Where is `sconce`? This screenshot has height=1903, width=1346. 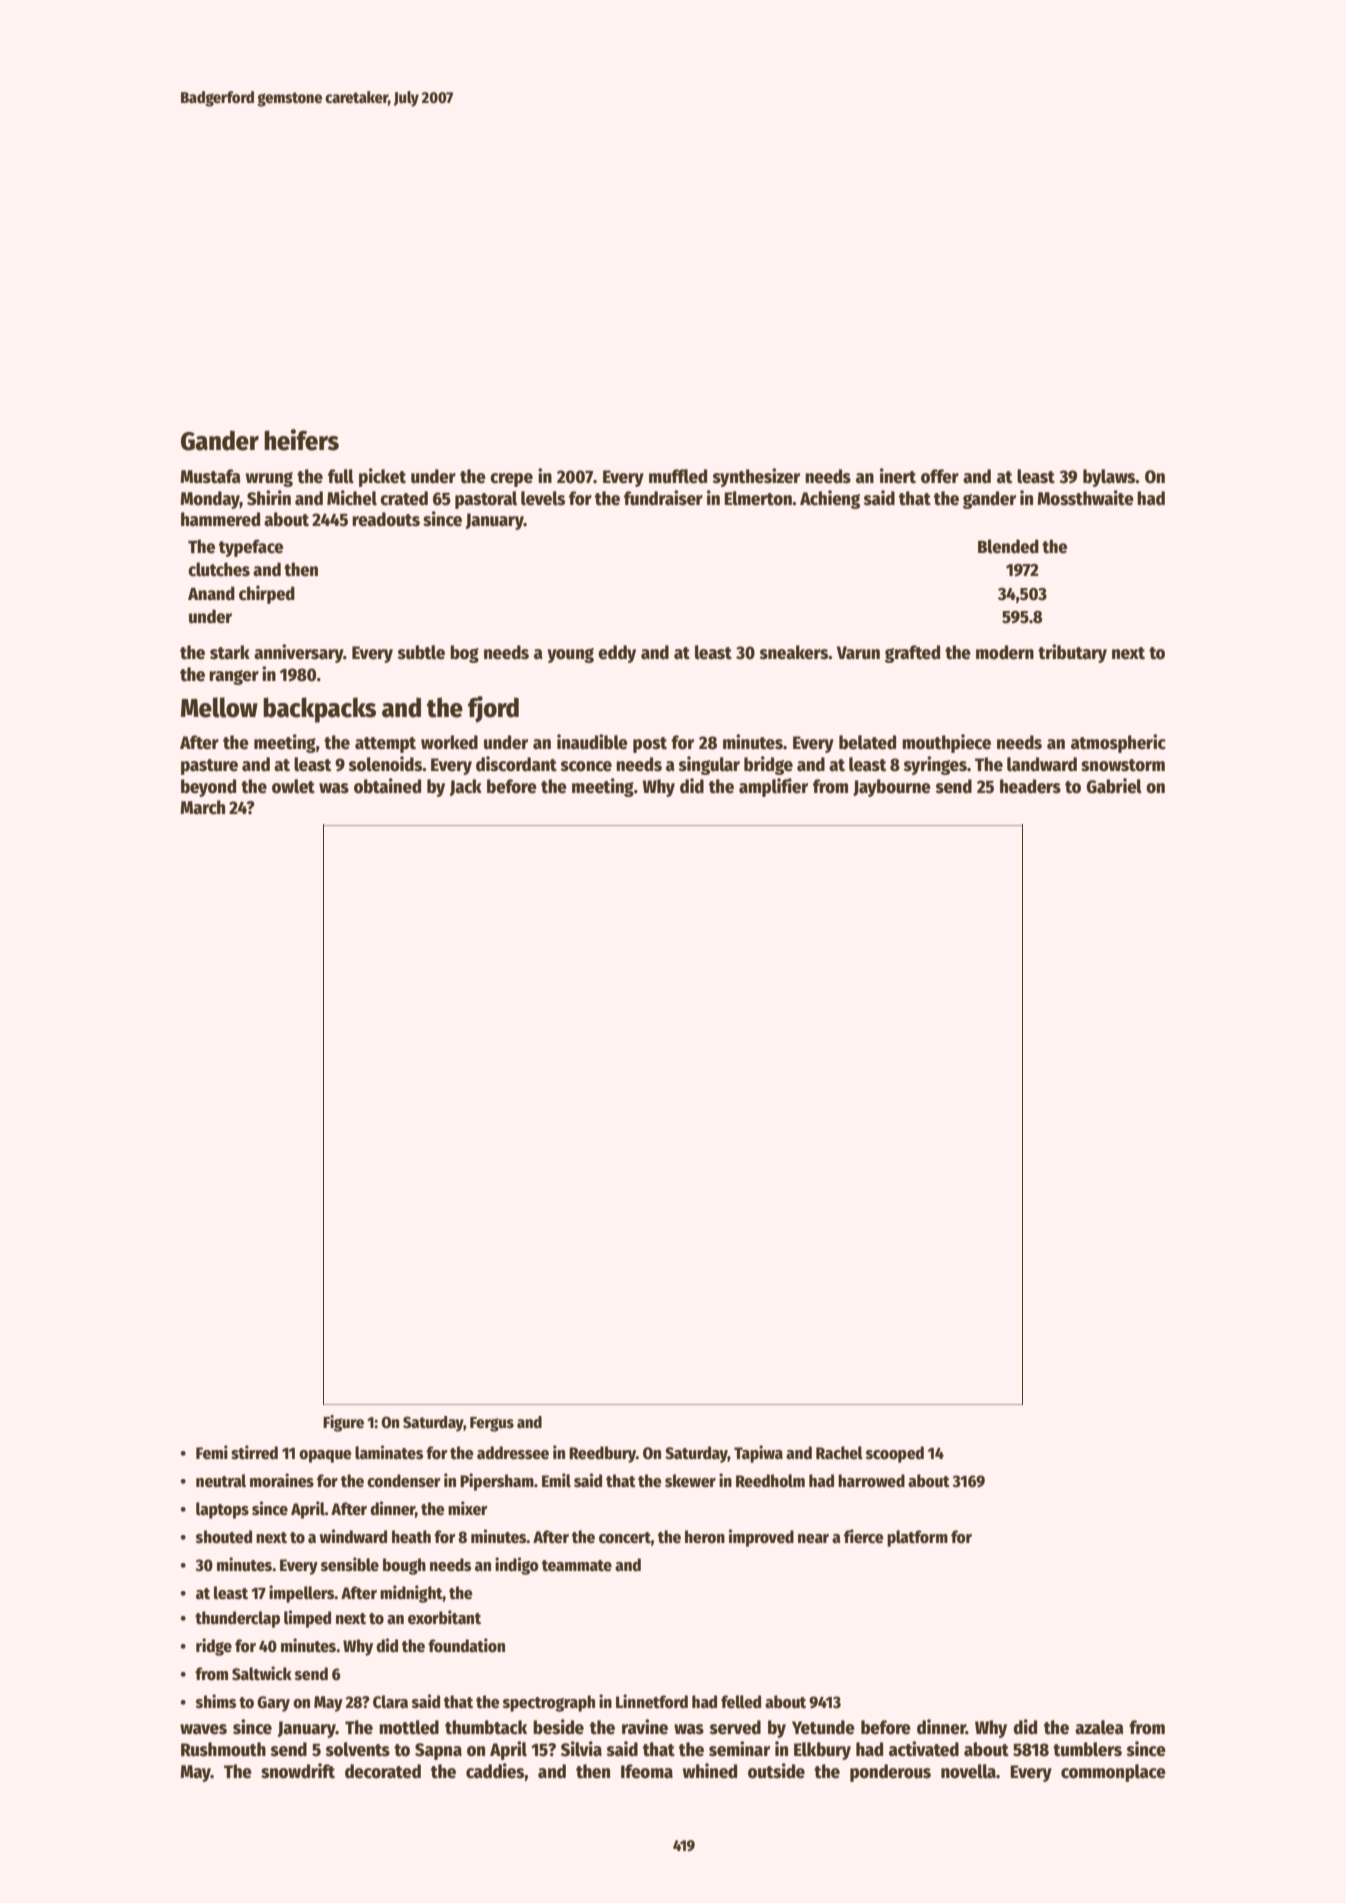
sconce is located at coordinates (586, 766).
